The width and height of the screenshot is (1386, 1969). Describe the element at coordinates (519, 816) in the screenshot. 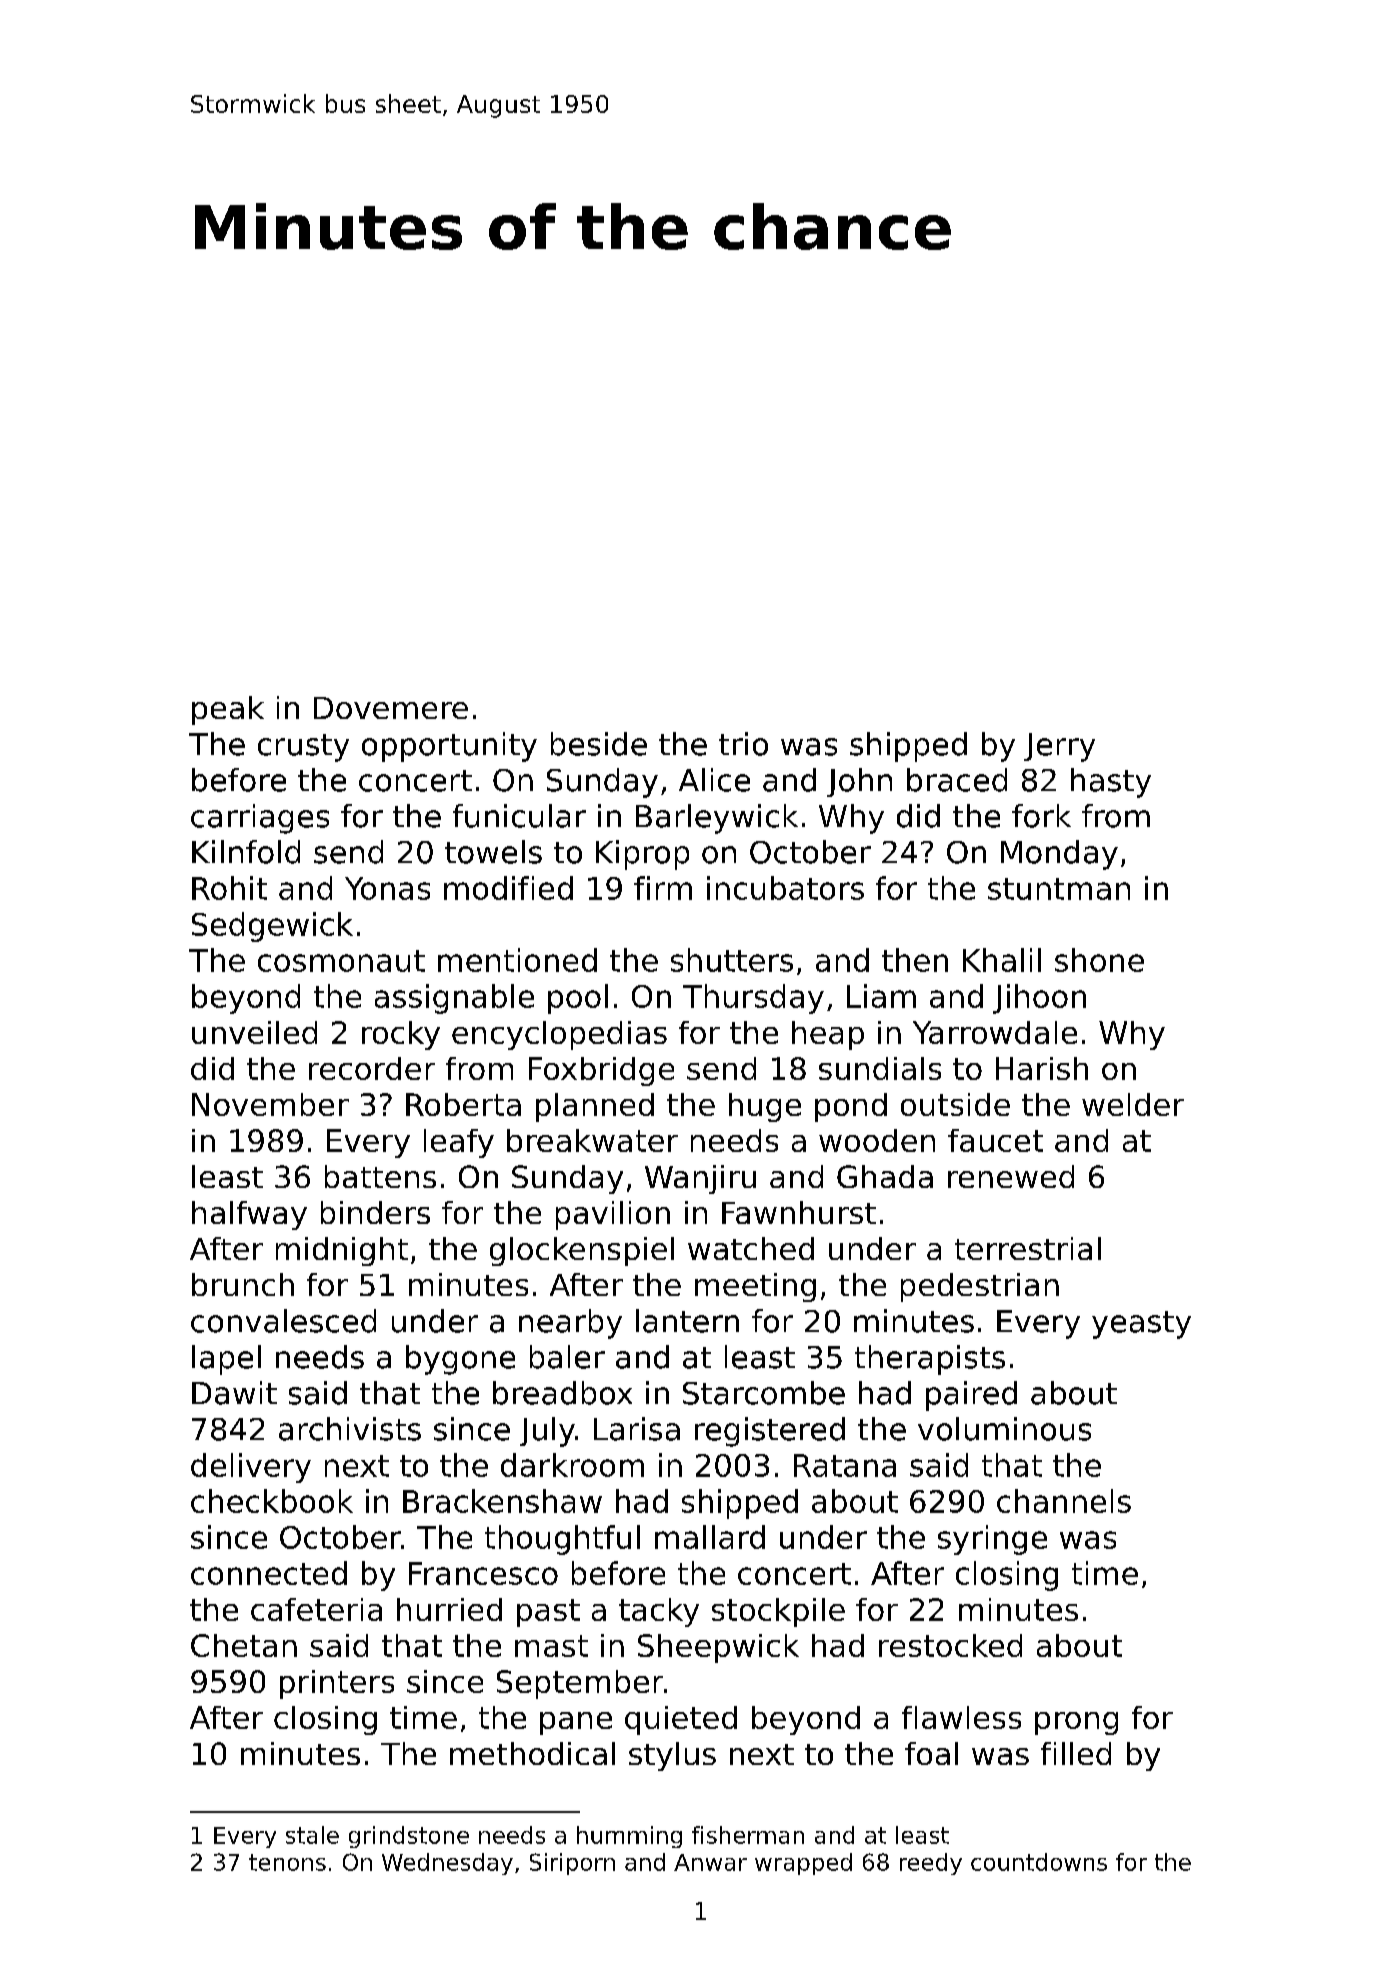

I see `funicular` at that location.
